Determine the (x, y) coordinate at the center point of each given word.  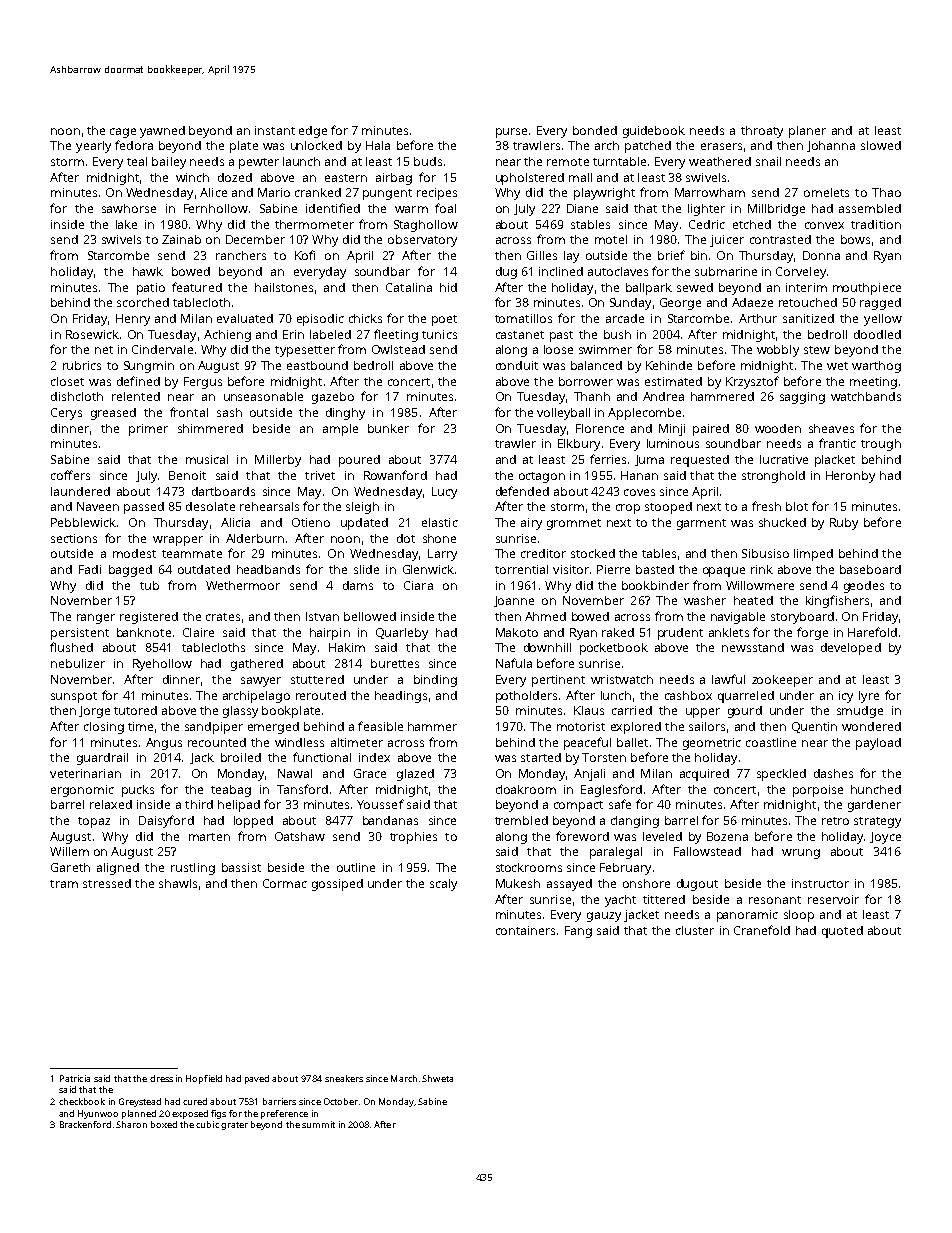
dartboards (223, 491)
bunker (388, 428)
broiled (241, 757)
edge (313, 132)
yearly (93, 147)
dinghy (345, 414)
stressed (107, 883)
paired (711, 430)
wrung (801, 854)
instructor (820, 883)
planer (807, 132)
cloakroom (526, 789)
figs (218, 1114)
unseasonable (263, 396)
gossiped (337, 885)
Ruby (844, 524)
